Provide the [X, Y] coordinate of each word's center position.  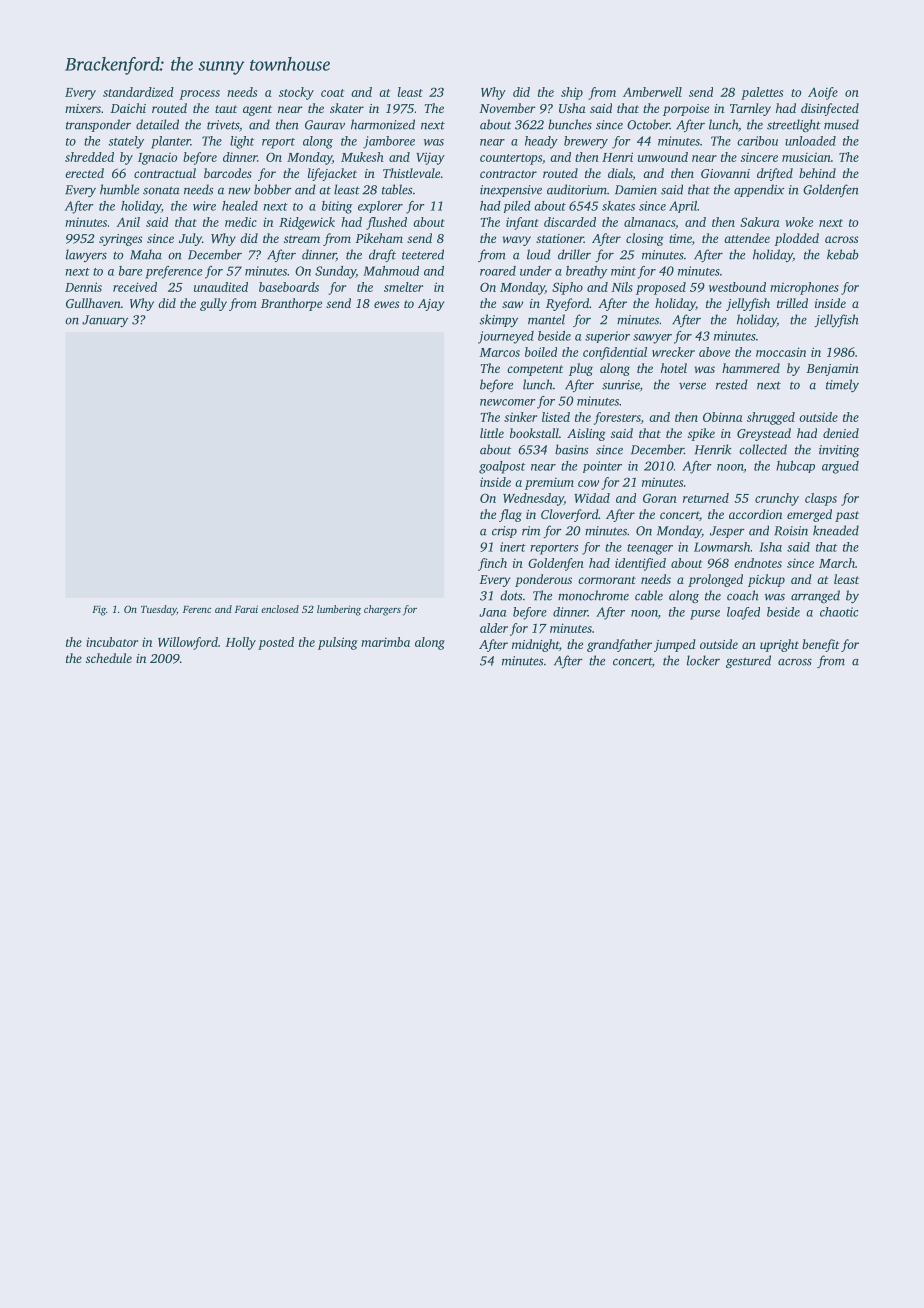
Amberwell [652, 92]
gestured [748, 661]
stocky [296, 93]
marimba [385, 642]
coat [332, 93]
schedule [109, 658]
